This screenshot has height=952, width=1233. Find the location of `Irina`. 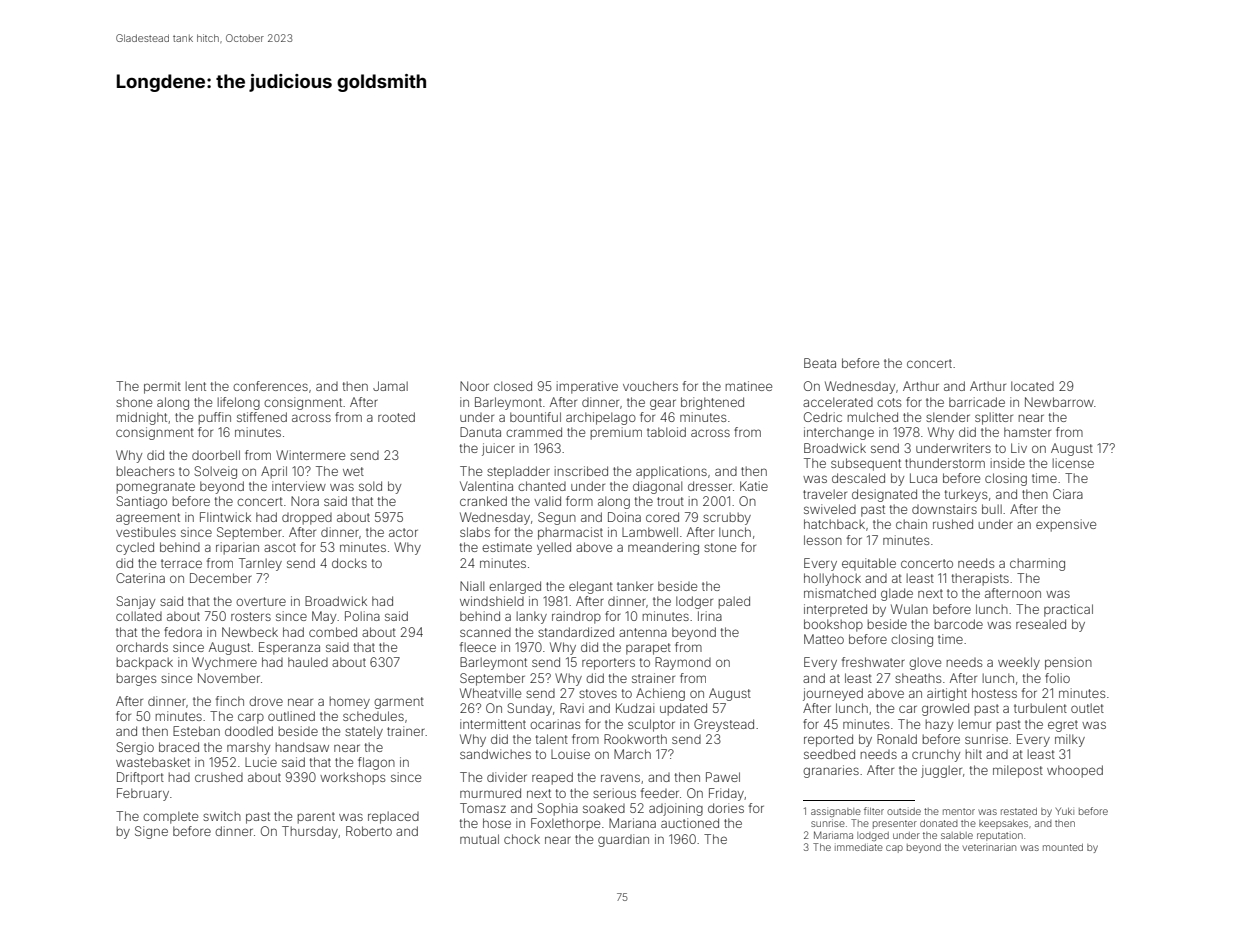

Irina is located at coordinates (710, 616).
